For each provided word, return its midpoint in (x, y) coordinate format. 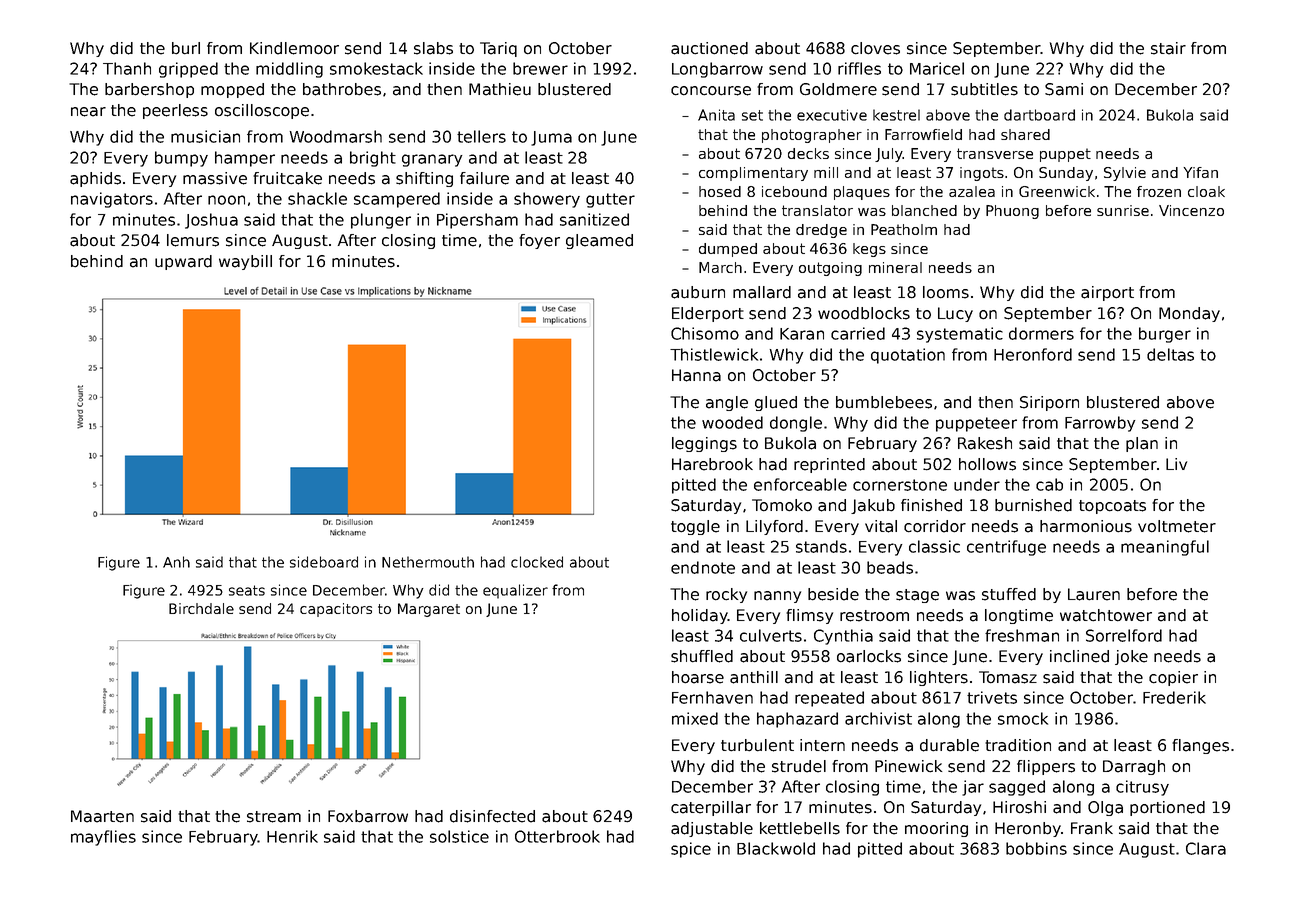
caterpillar (711, 808)
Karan (802, 334)
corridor (935, 526)
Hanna (696, 375)
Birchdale (201, 608)
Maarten (102, 816)
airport (1107, 293)
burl (186, 48)
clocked (537, 562)
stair (1168, 48)
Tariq (498, 49)
